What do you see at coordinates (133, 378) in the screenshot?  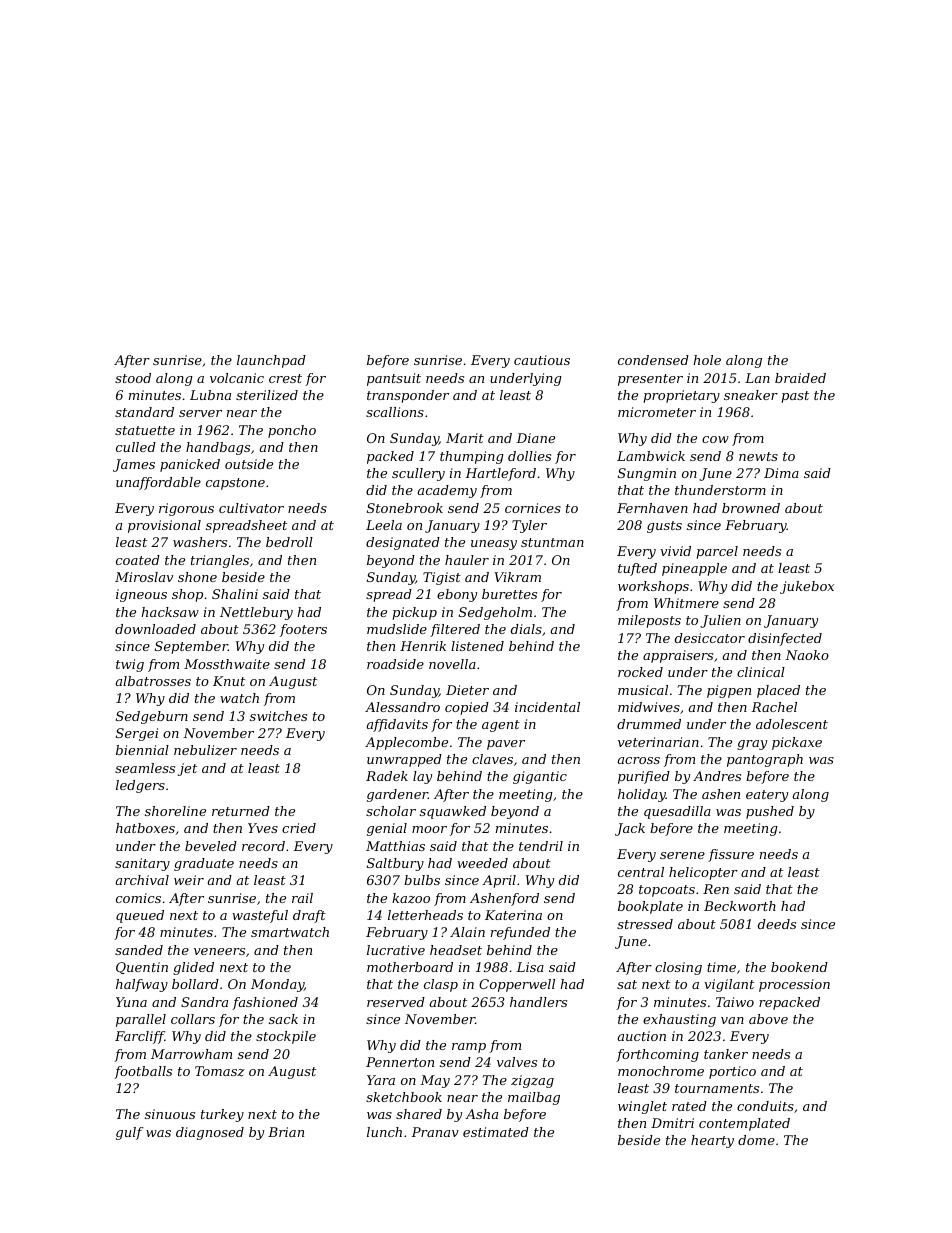 I see `stood` at bounding box center [133, 378].
